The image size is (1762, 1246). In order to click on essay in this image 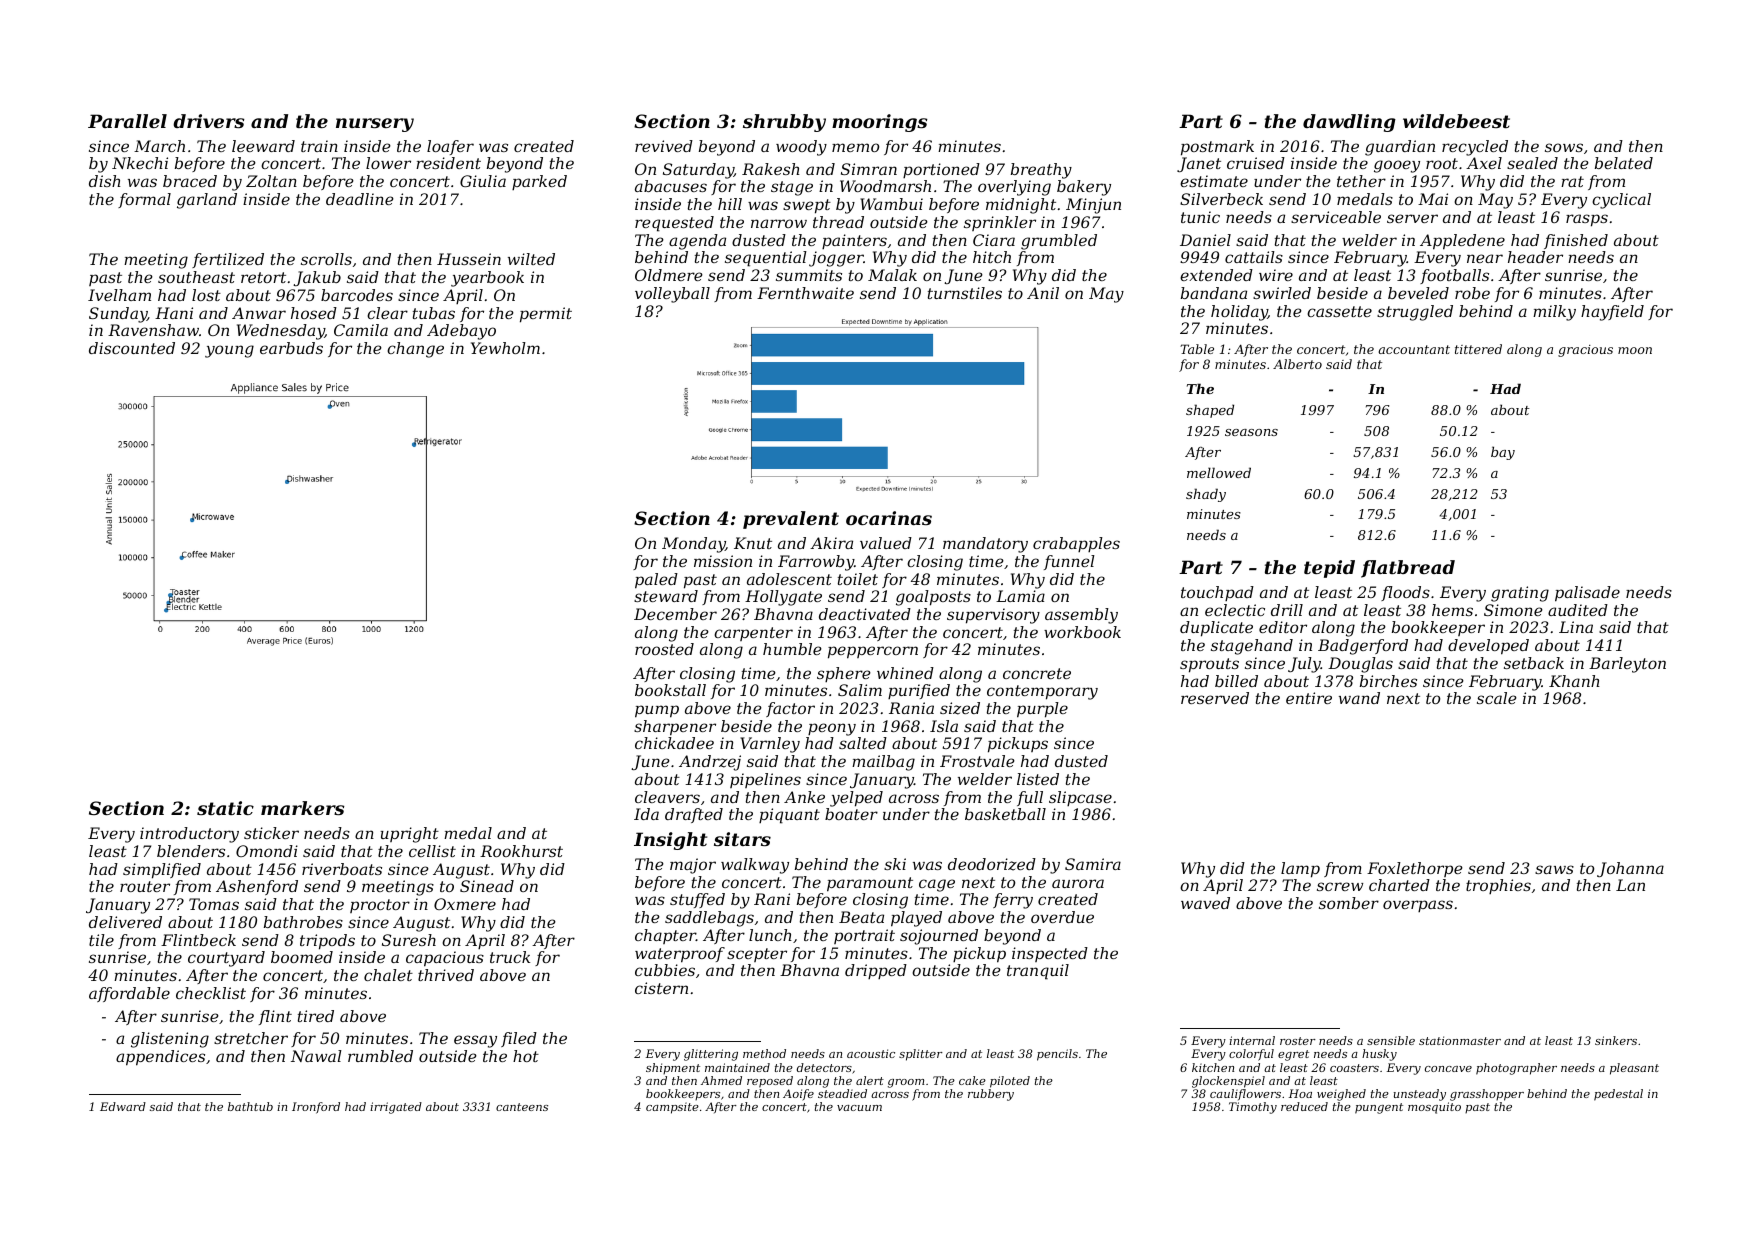, I will do `click(475, 1041)`.
